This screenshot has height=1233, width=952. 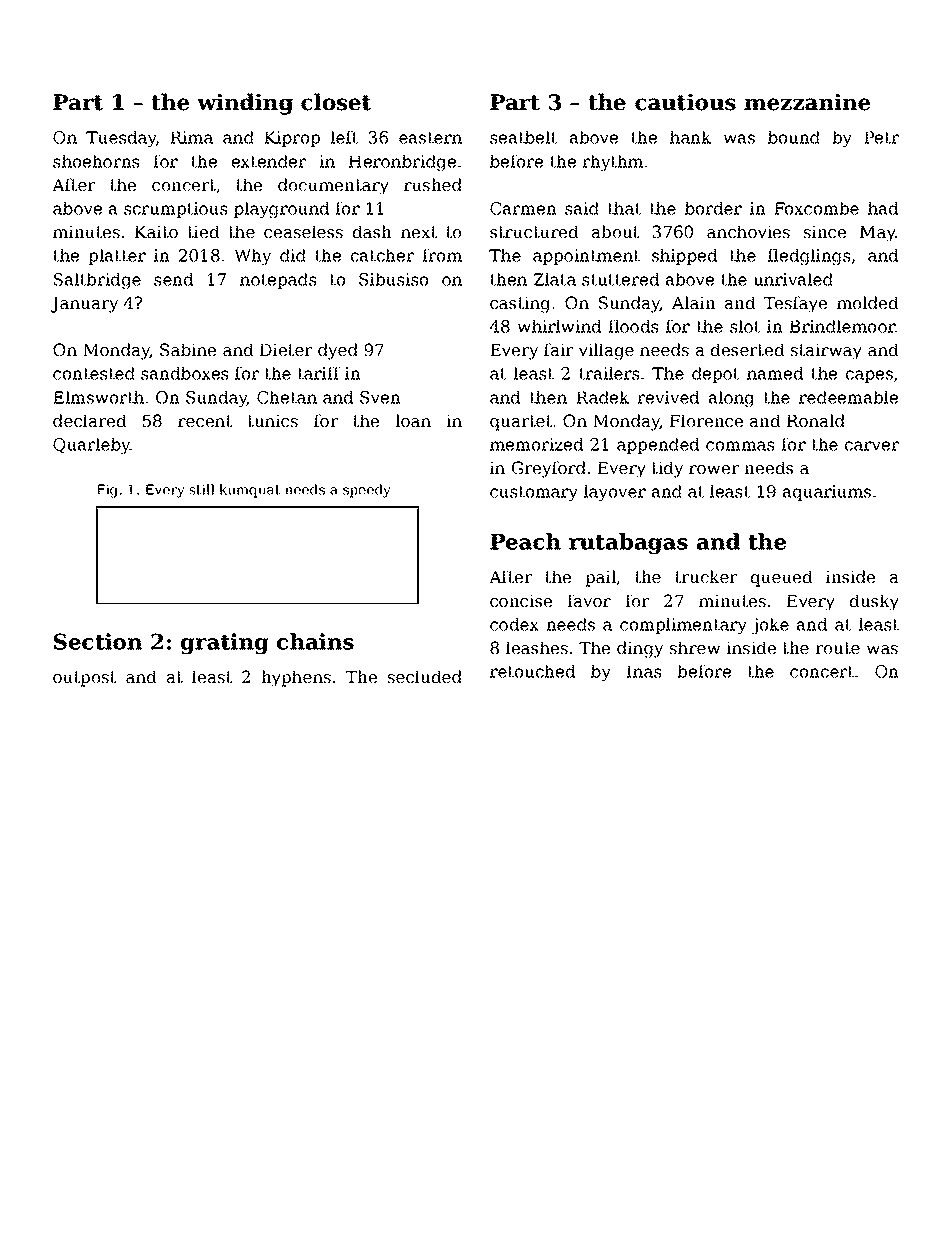 I want to click on Greyford, so click(x=549, y=469).
